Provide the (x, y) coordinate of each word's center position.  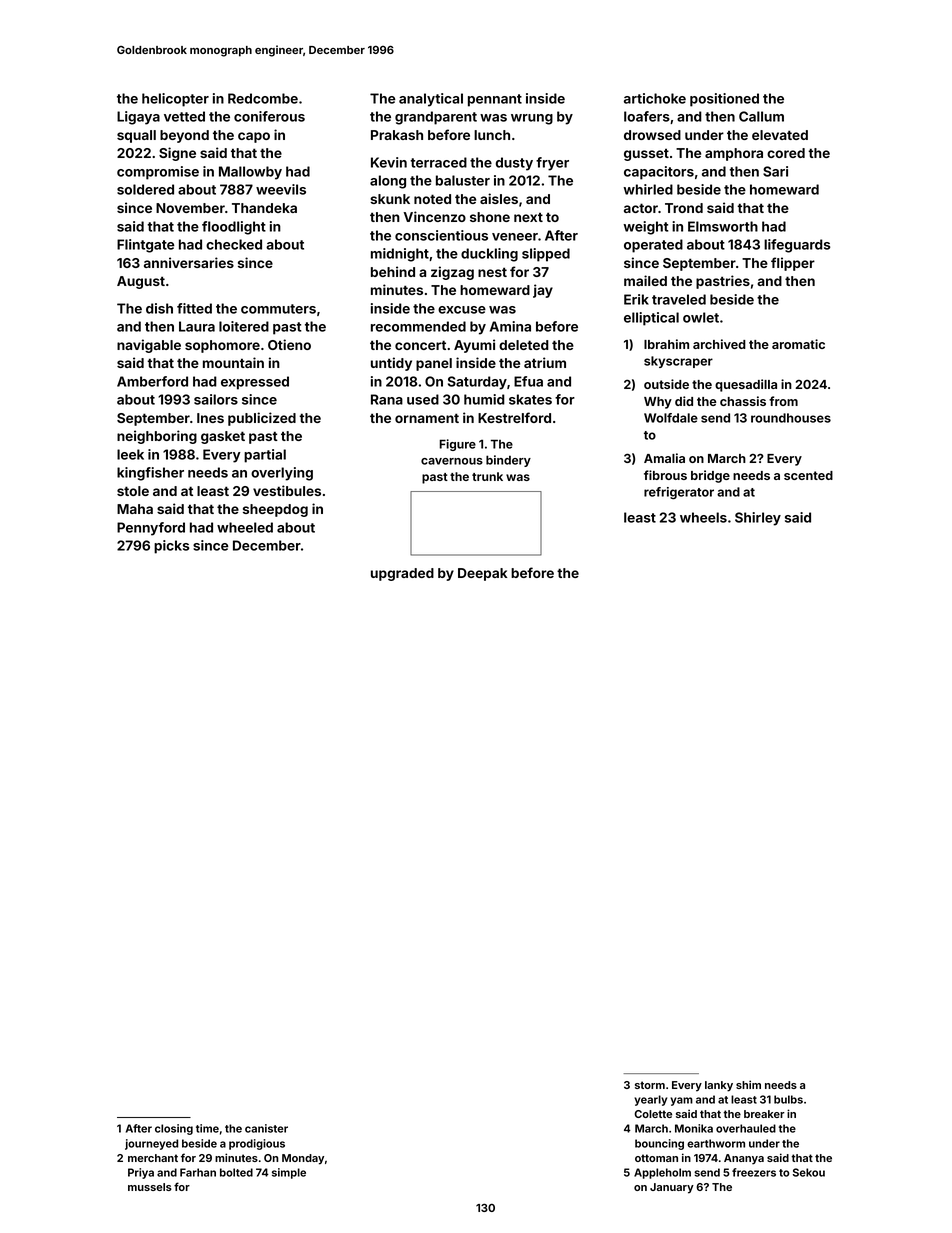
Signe (177, 154)
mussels (150, 1187)
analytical (431, 100)
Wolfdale (671, 418)
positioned (724, 100)
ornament (427, 418)
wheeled (245, 527)
